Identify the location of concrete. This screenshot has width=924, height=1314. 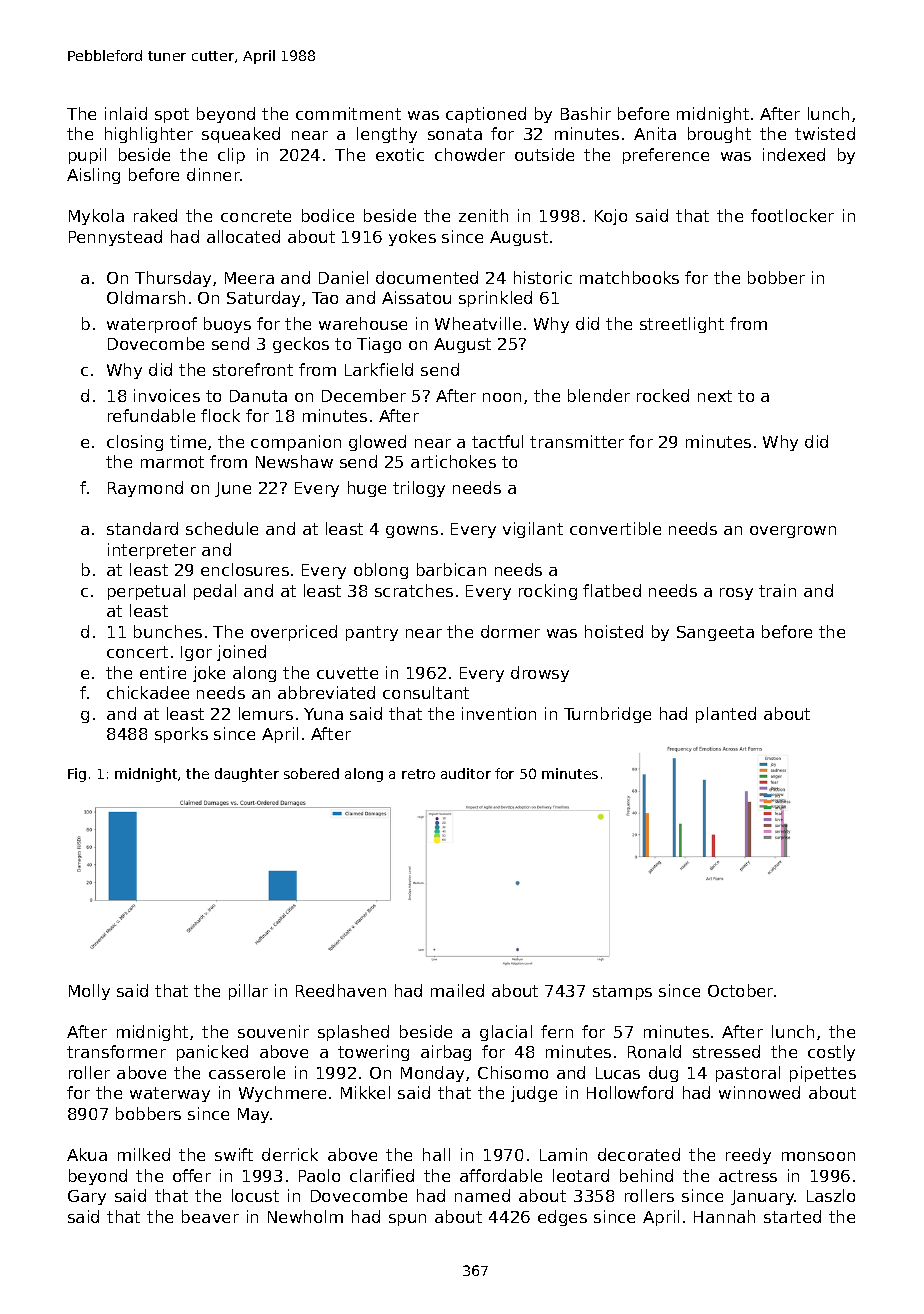
(256, 216).
